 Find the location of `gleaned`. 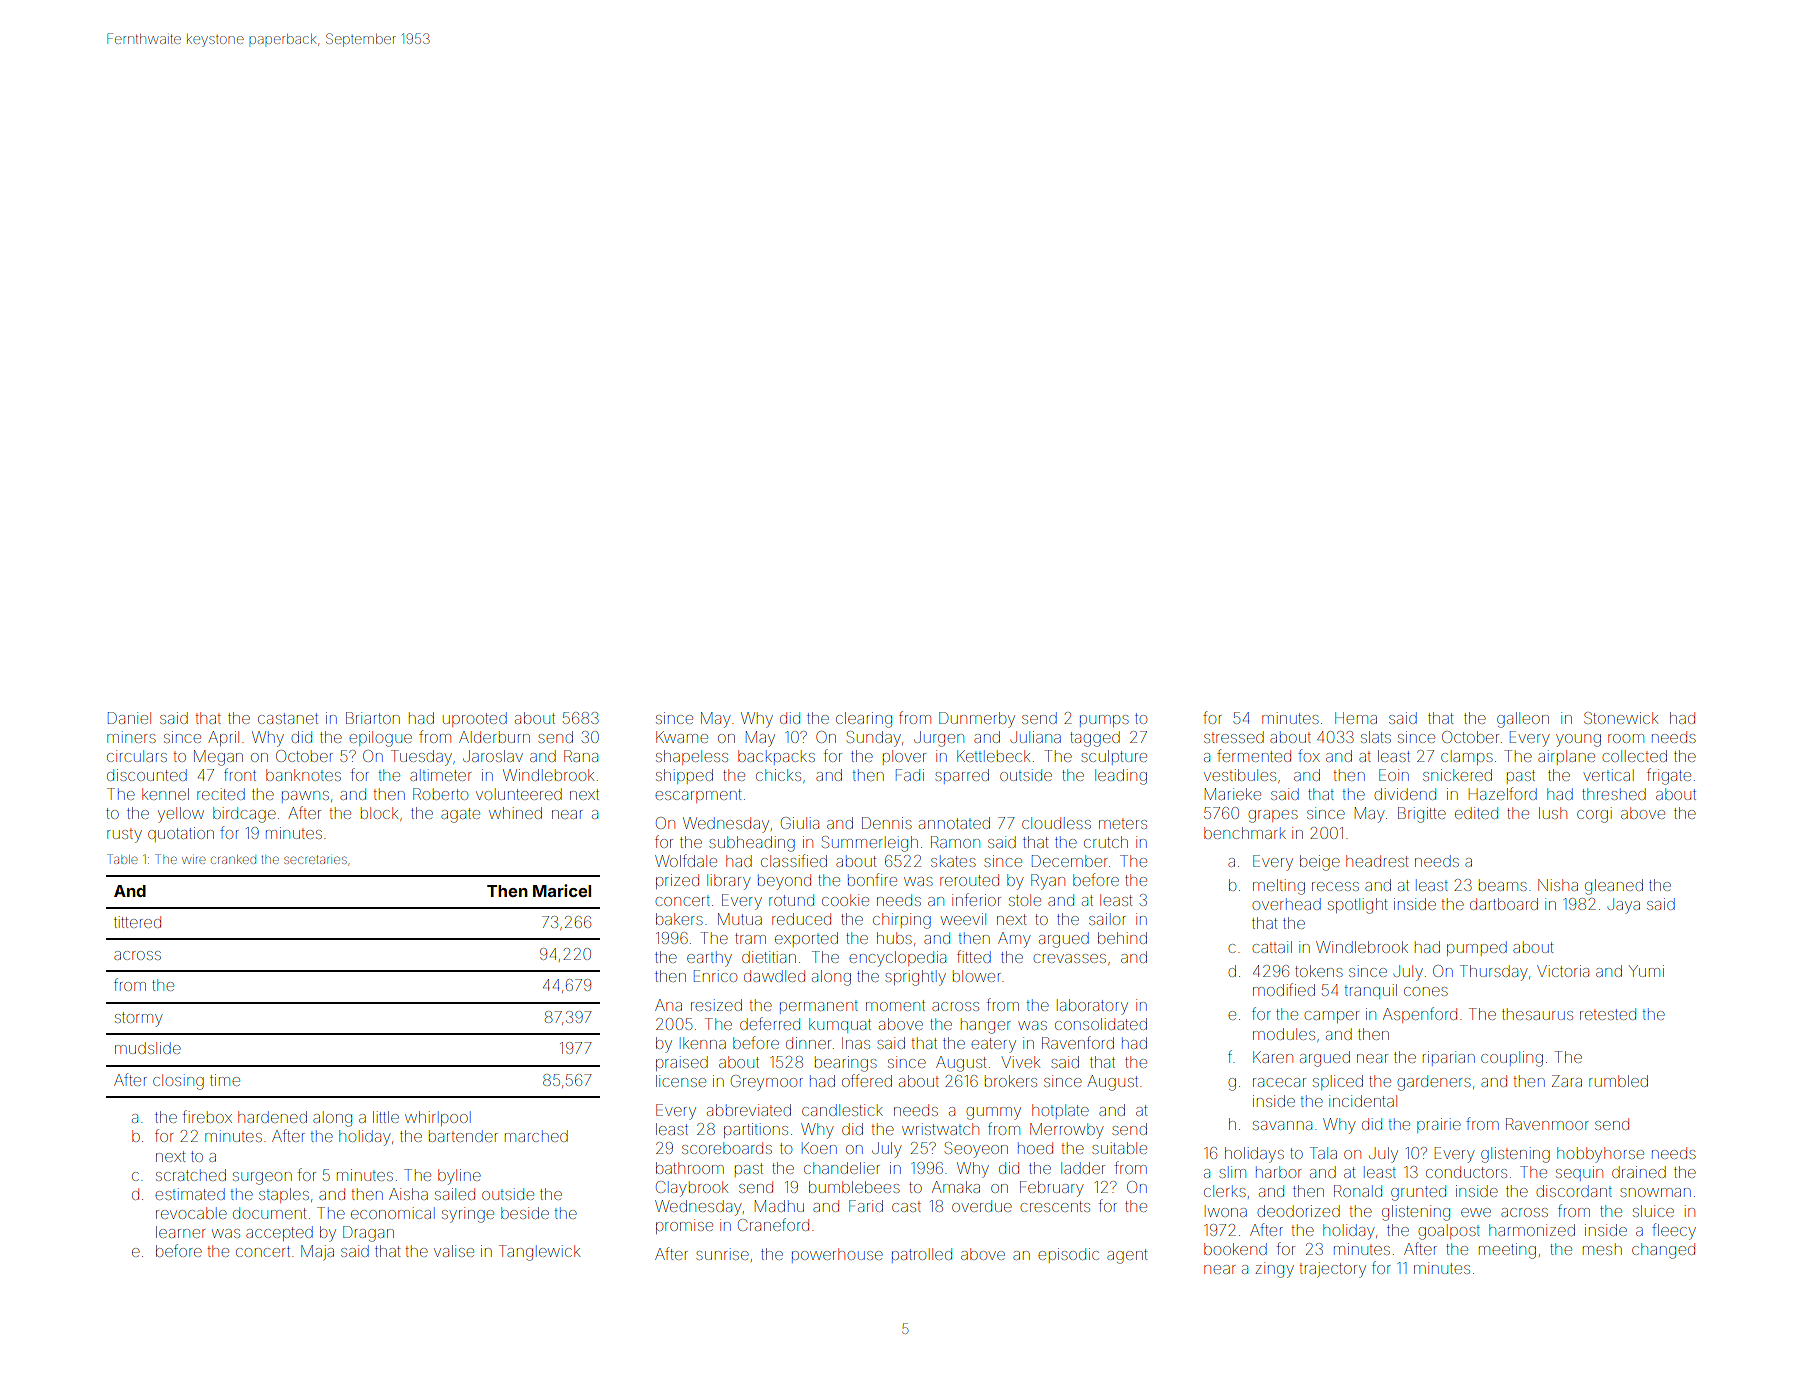

gleaned is located at coordinates (1614, 887).
